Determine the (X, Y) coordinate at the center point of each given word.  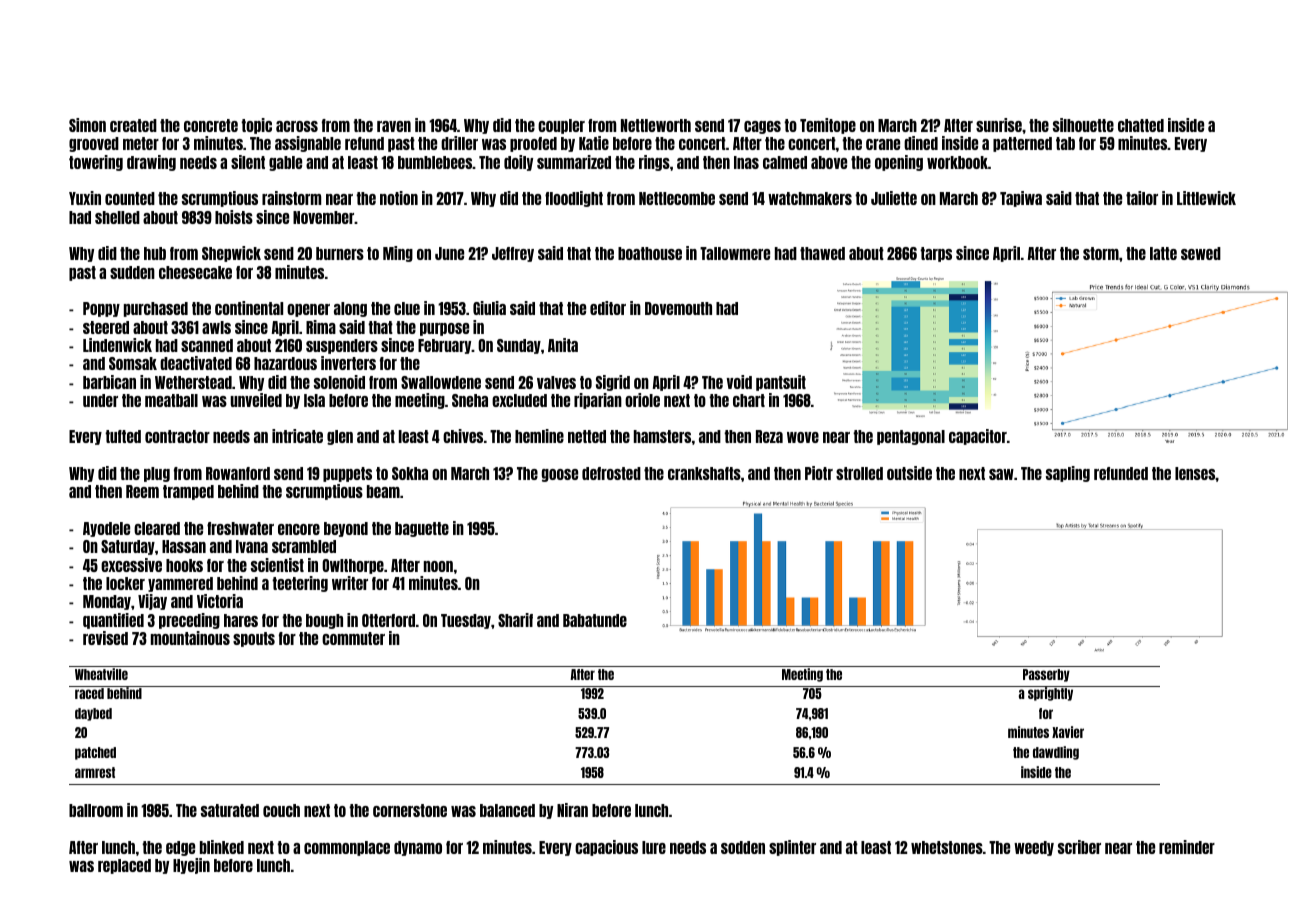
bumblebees (435, 162)
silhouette (1083, 125)
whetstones (947, 847)
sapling (1068, 474)
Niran (572, 810)
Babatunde (595, 620)
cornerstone (410, 810)
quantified (113, 621)
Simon (87, 125)
